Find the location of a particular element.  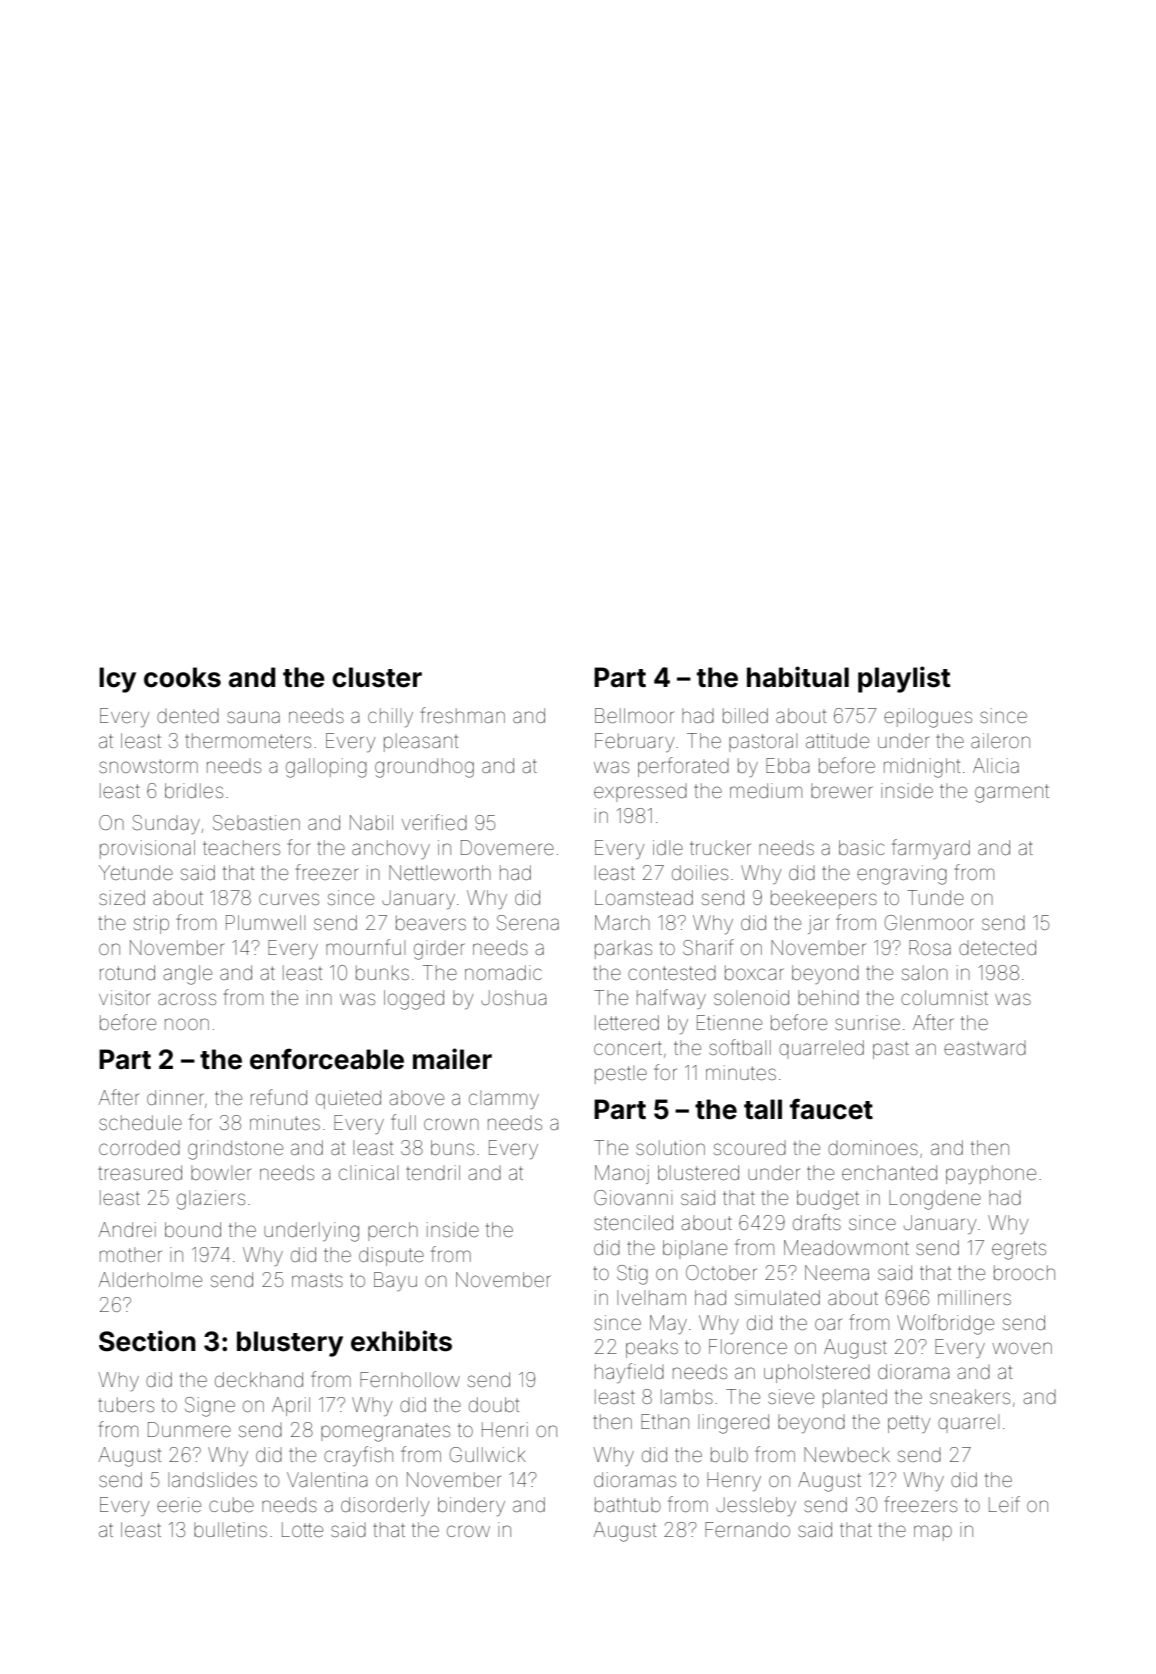

Icy is located at coordinates (117, 680).
